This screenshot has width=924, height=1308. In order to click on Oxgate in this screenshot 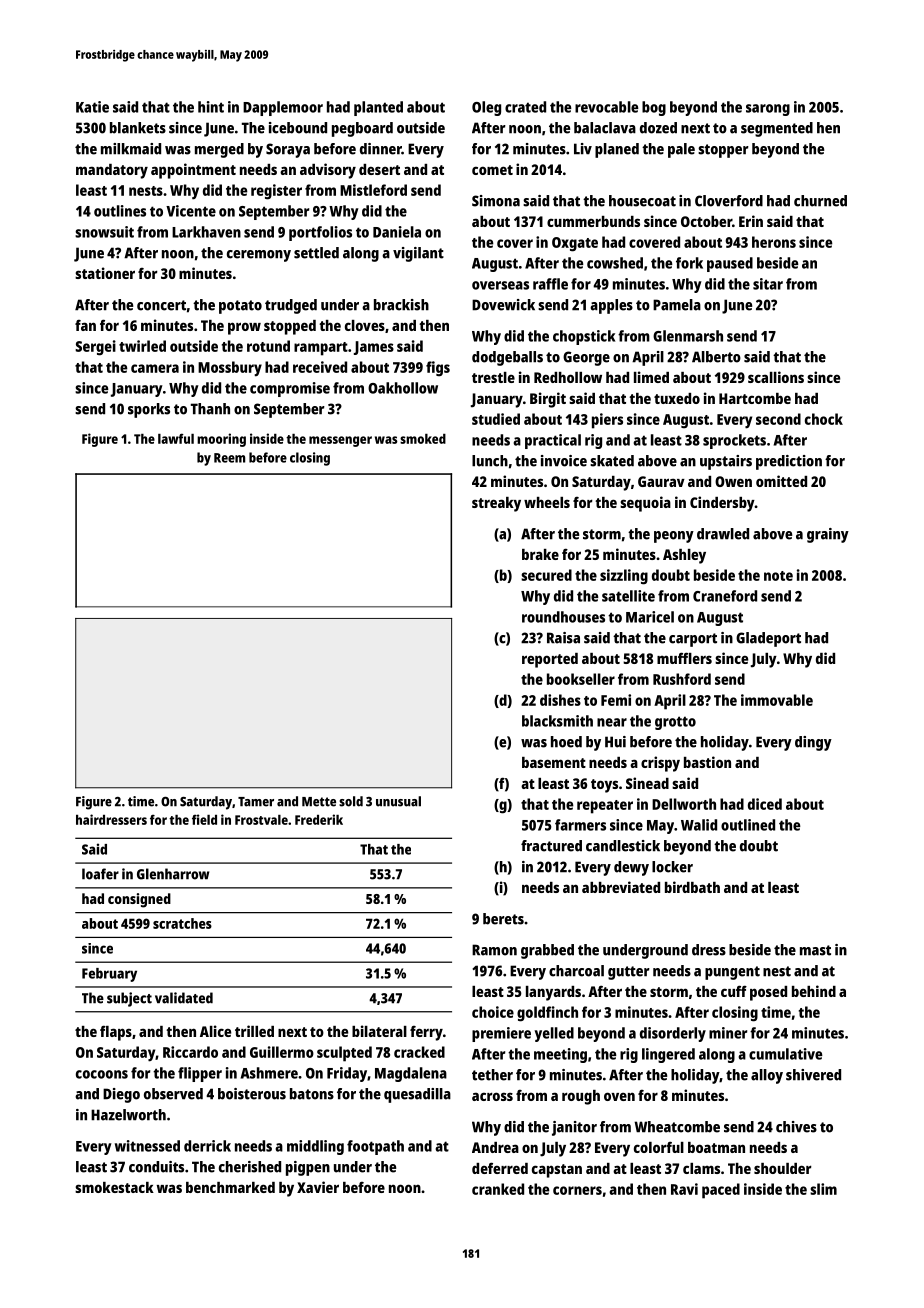, I will do `click(575, 244)`.
